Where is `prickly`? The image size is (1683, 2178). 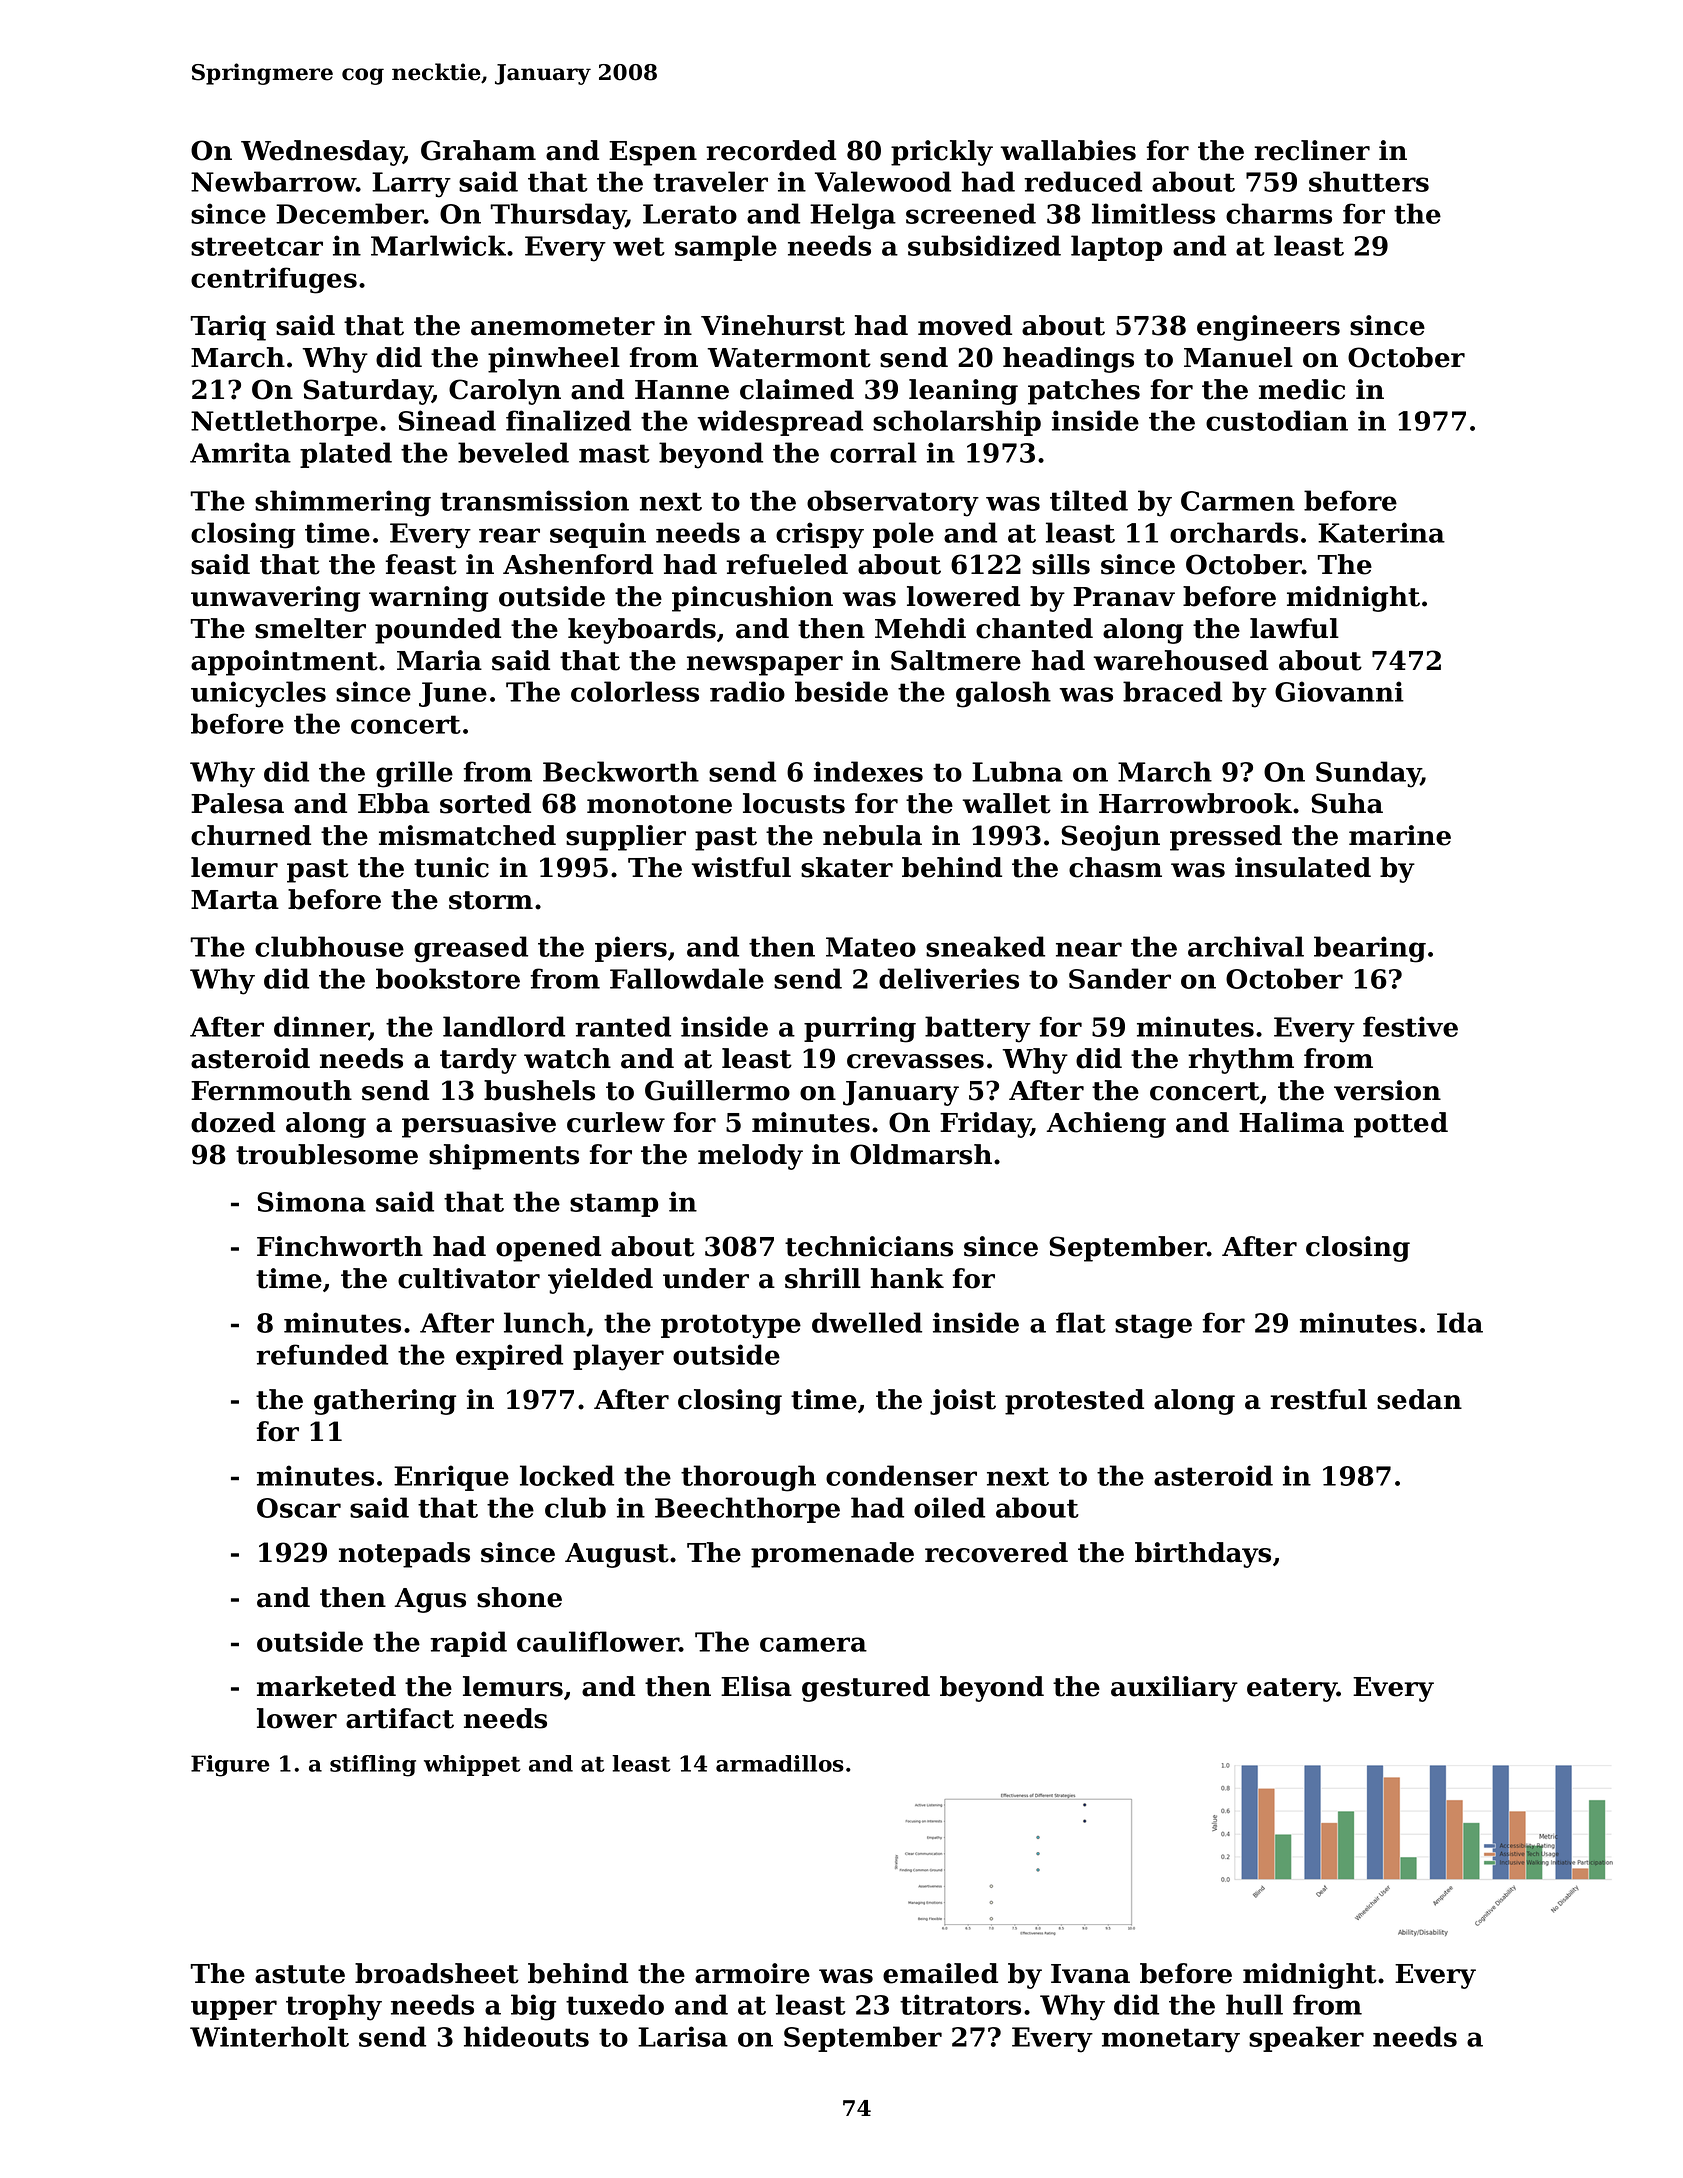
prickly is located at coordinates (942, 153).
